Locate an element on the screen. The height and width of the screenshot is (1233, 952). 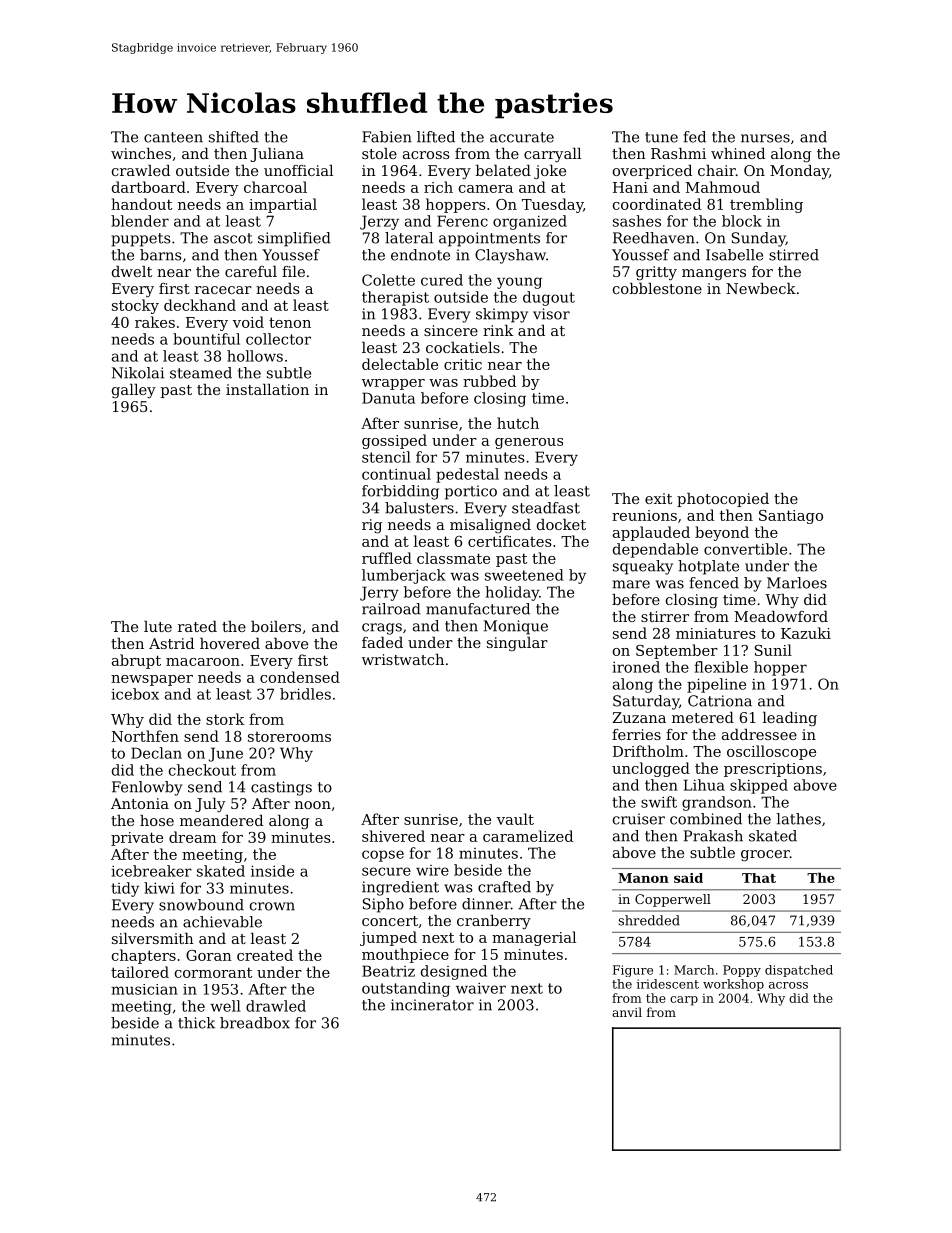
silversmith is located at coordinates (153, 938).
